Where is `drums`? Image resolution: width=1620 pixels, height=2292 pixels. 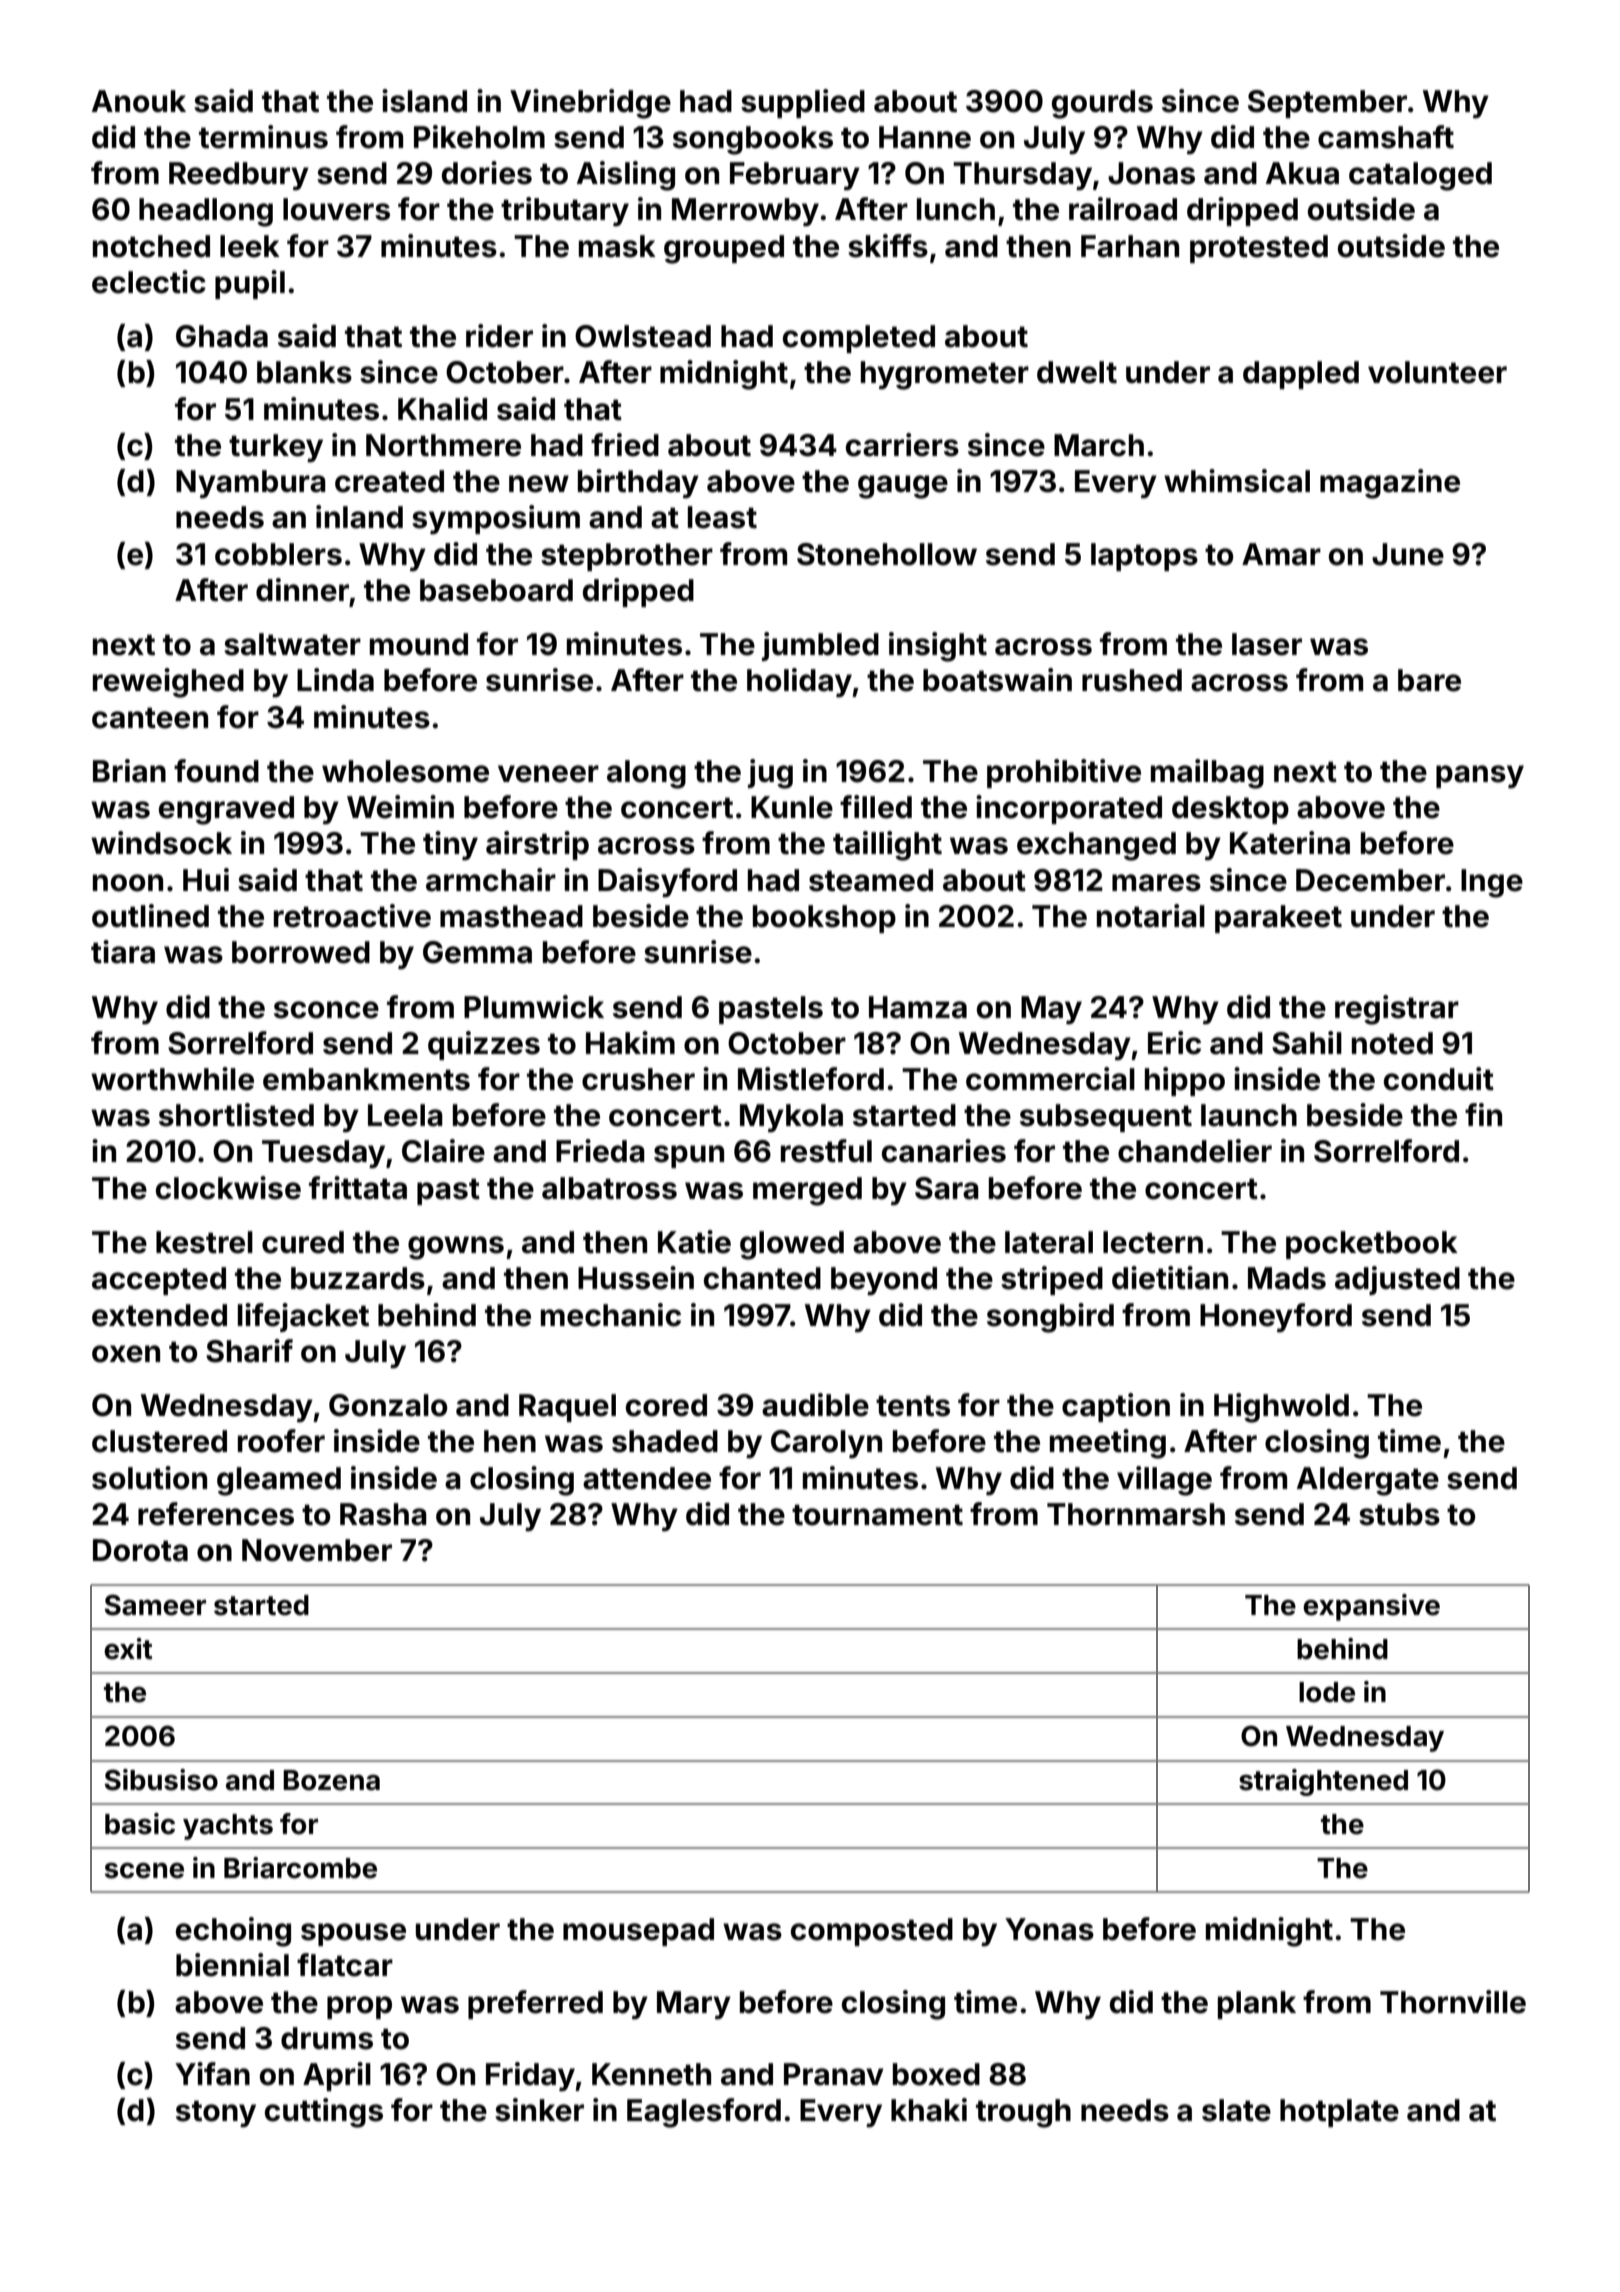
drums is located at coordinates (327, 2038).
